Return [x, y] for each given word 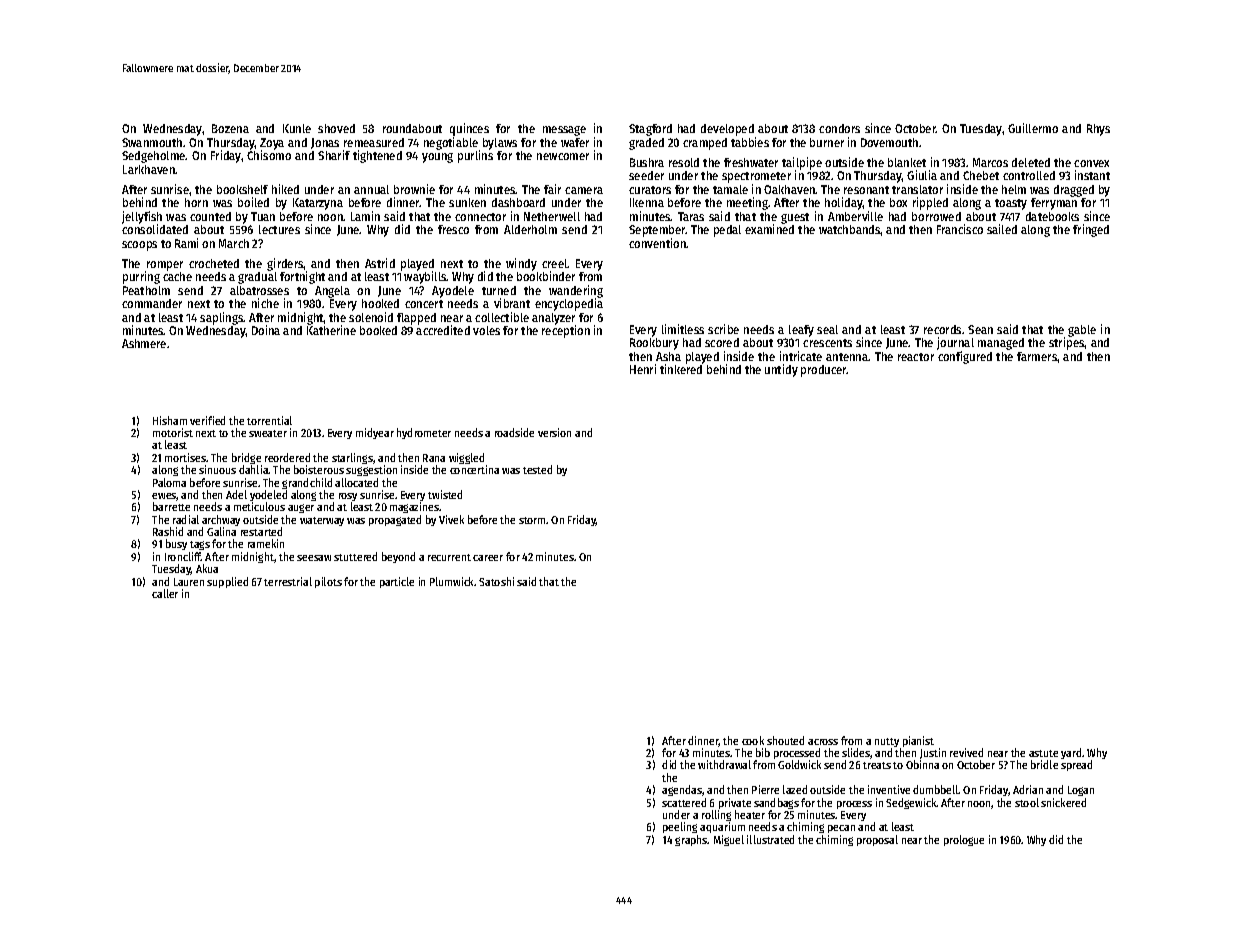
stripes [1067, 344]
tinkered [681, 369]
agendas [682, 790]
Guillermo [1033, 128]
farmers [1037, 356]
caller [165, 593]
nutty [887, 742]
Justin [933, 753]
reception [566, 331]
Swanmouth [152, 142]
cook [753, 740]
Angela [332, 292]
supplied [227, 582]
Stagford [650, 130]
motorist [173, 432]
